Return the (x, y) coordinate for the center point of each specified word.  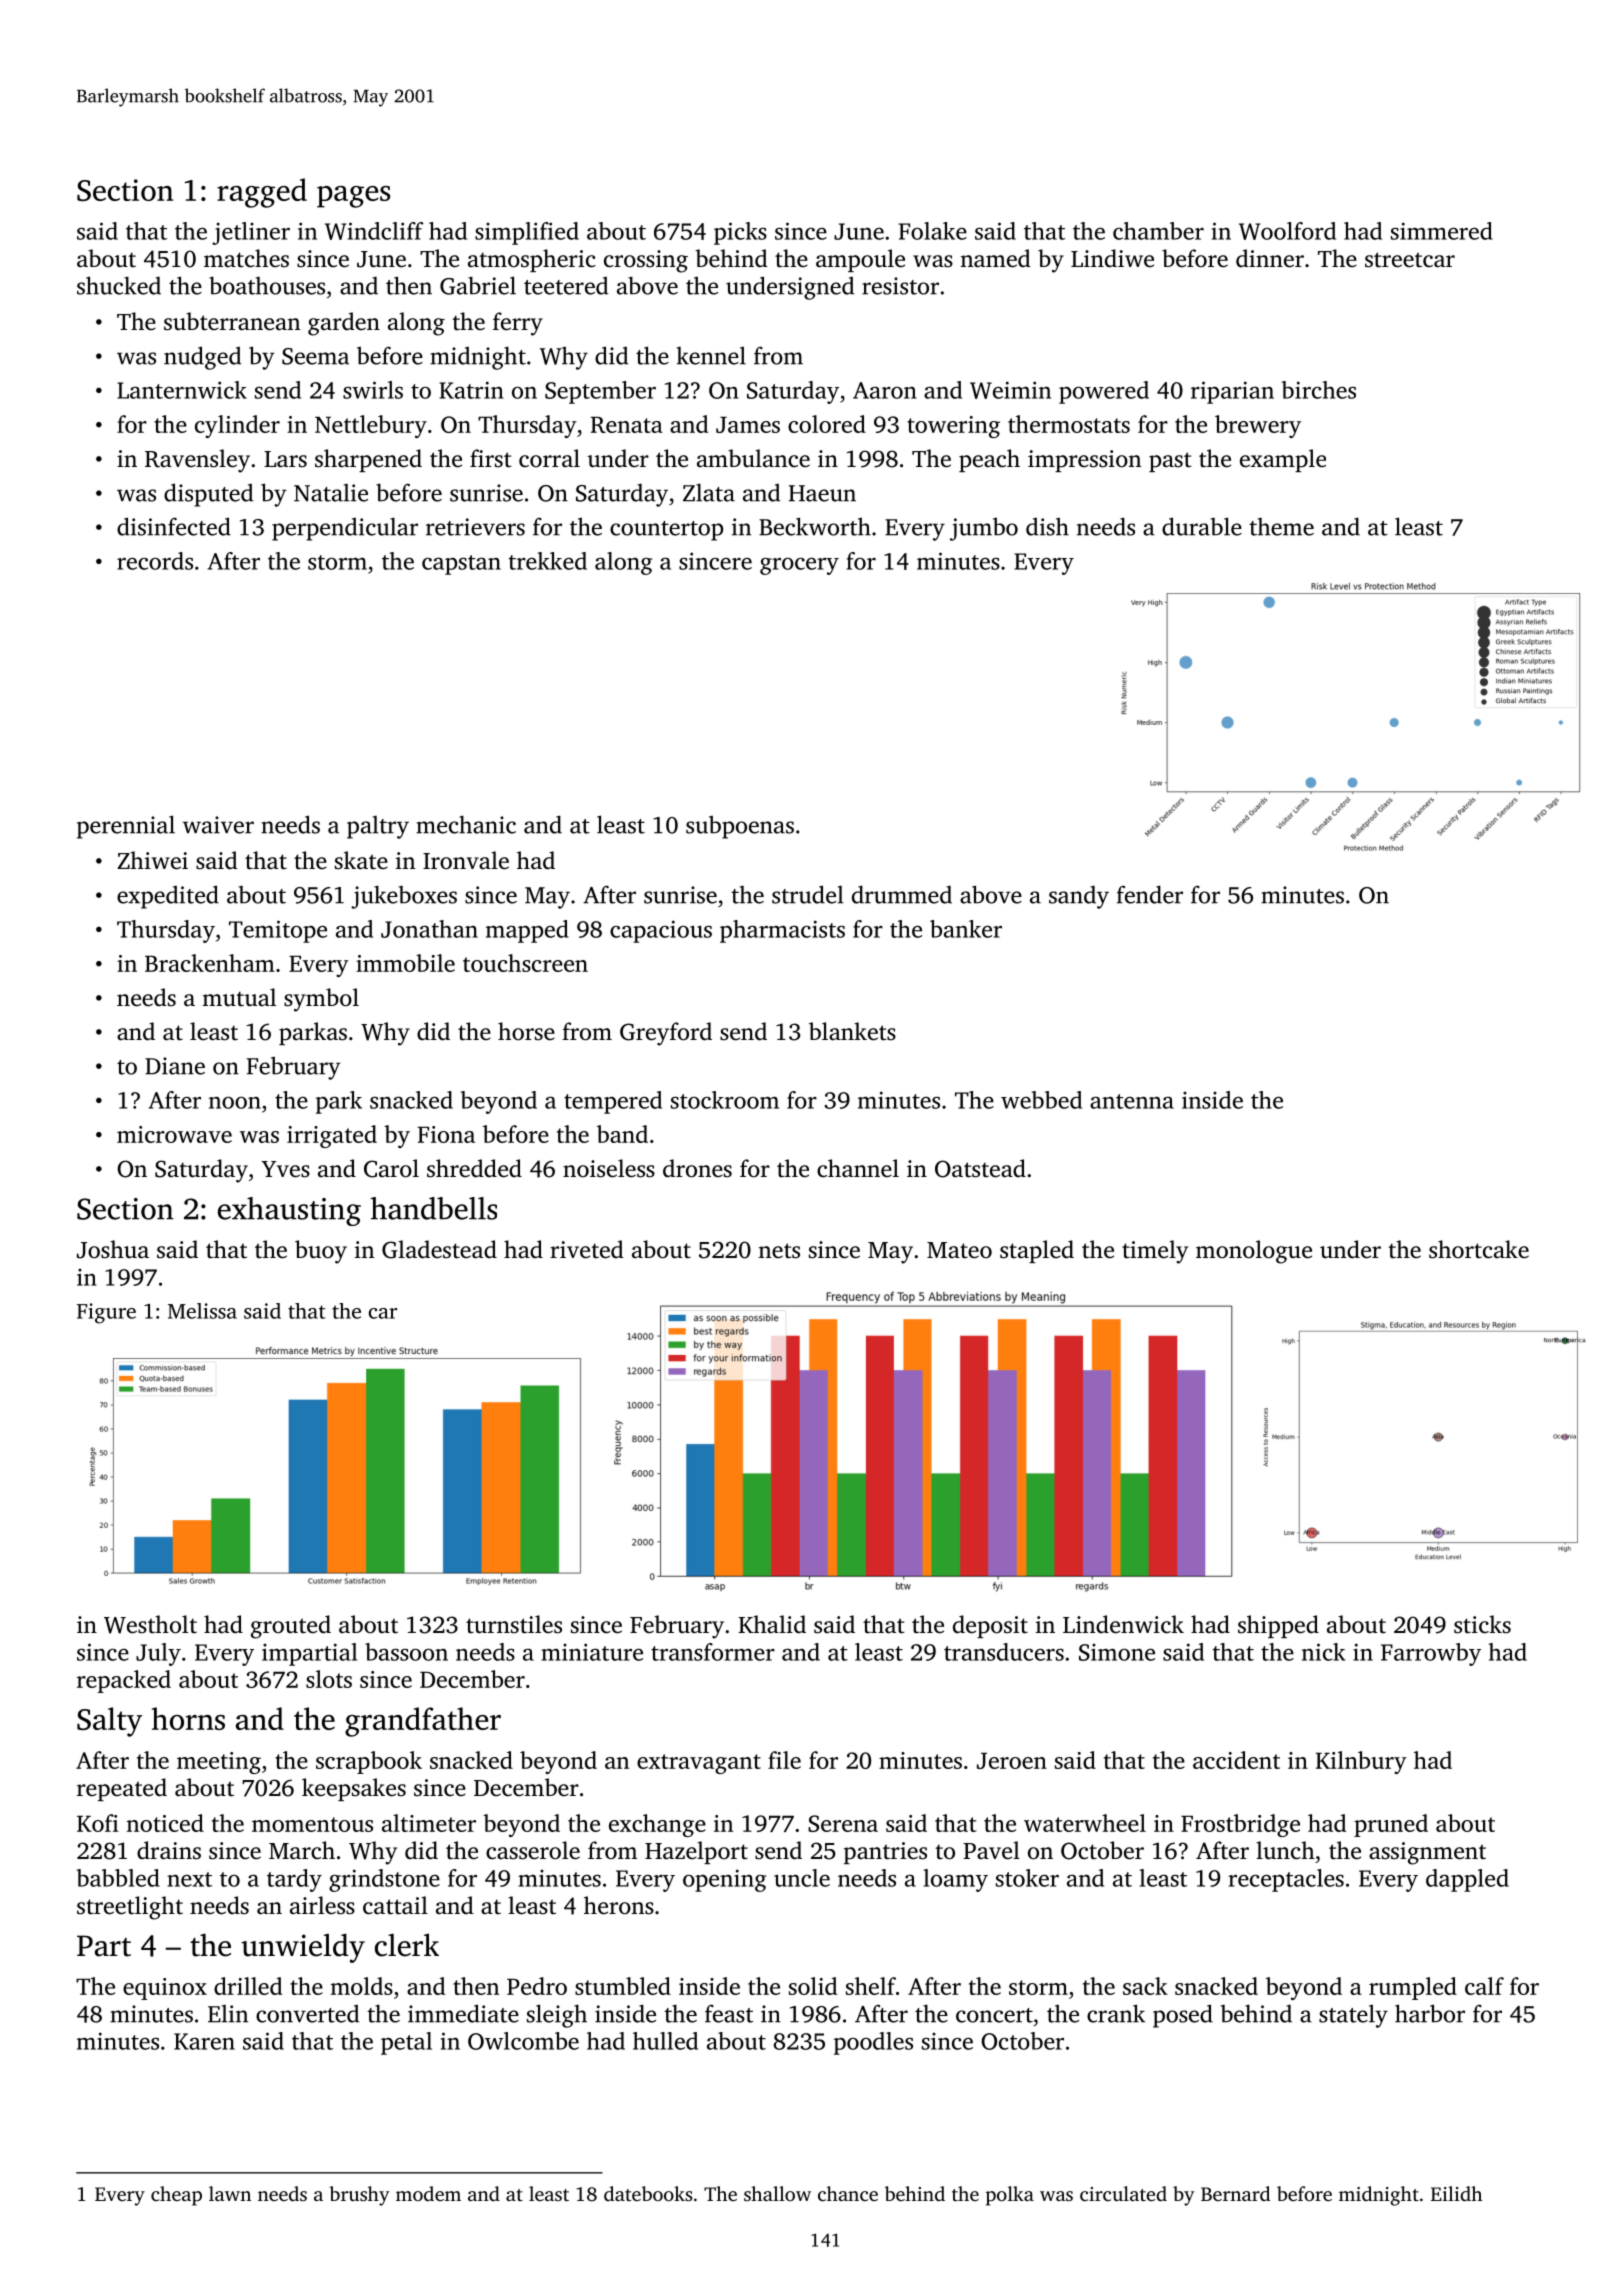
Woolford (1287, 231)
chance (848, 2193)
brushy (359, 2196)
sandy (1079, 897)
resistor (900, 286)
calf (1484, 1986)
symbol (321, 1000)
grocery (799, 566)
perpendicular (345, 529)
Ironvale (466, 860)
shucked (119, 285)
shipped (1278, 1626)
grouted (291, 1627)
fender (1150, 894)
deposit (990, 1626)
